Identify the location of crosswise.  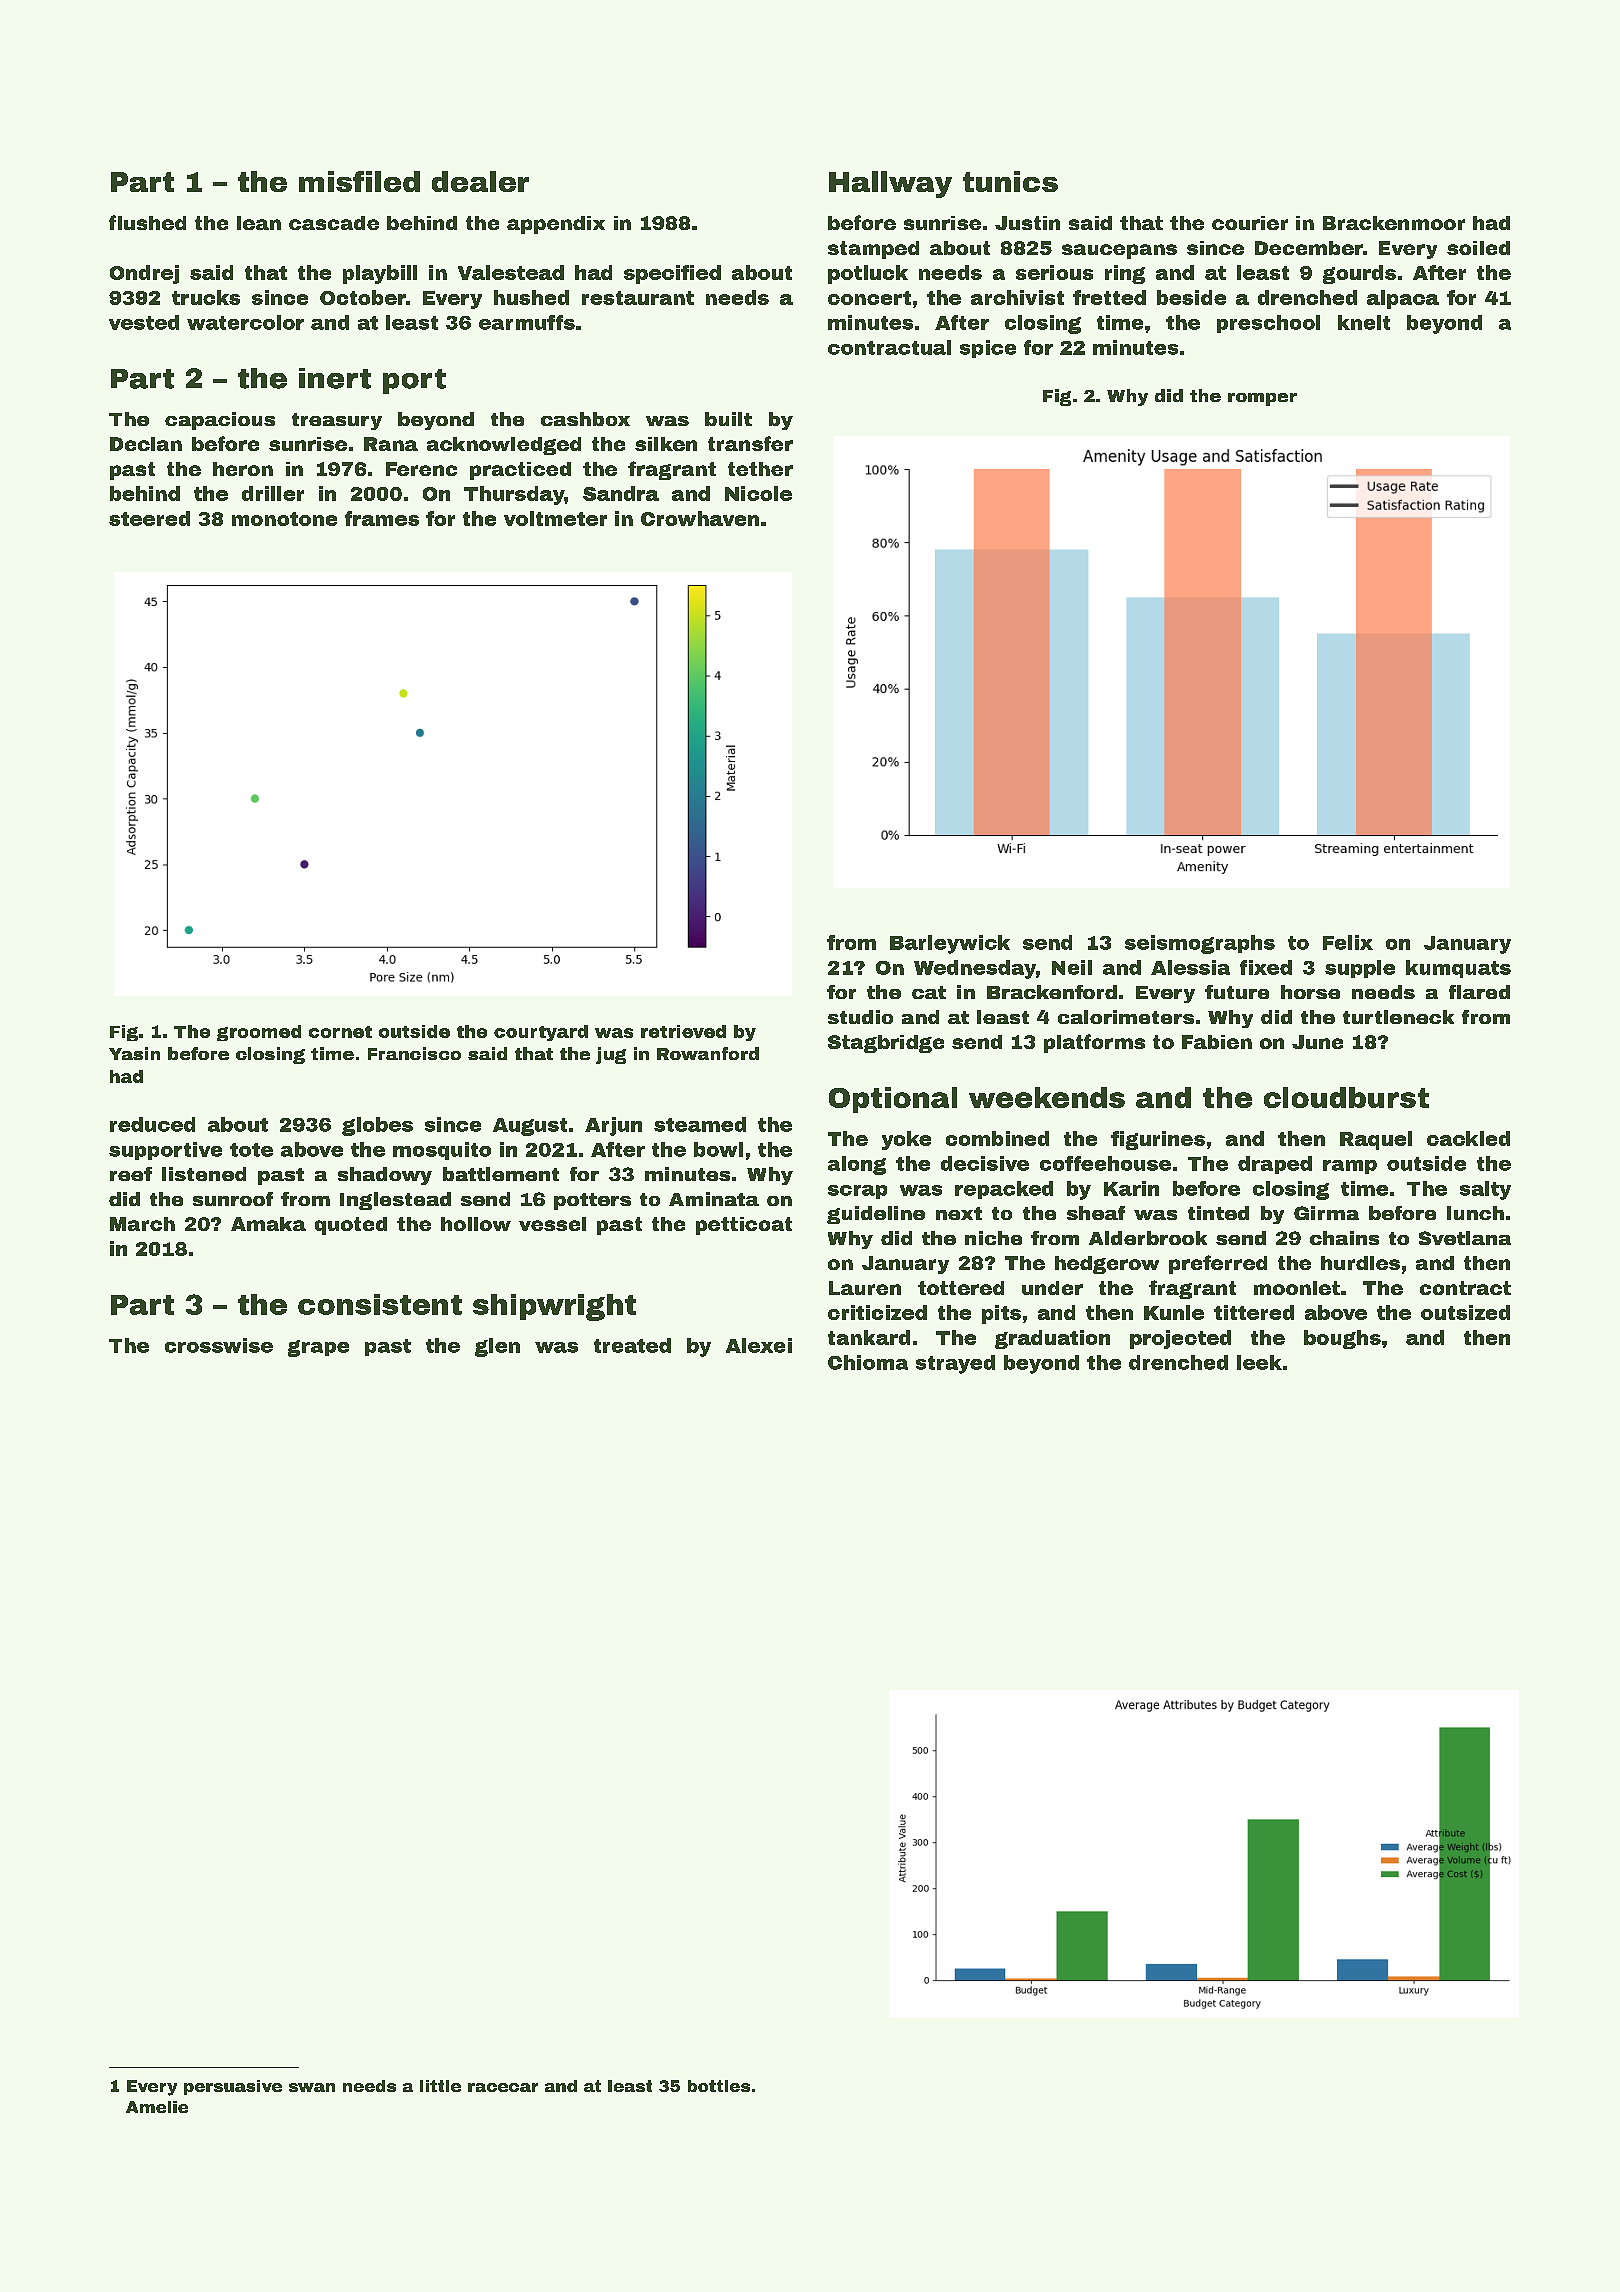
(219, 1345).
